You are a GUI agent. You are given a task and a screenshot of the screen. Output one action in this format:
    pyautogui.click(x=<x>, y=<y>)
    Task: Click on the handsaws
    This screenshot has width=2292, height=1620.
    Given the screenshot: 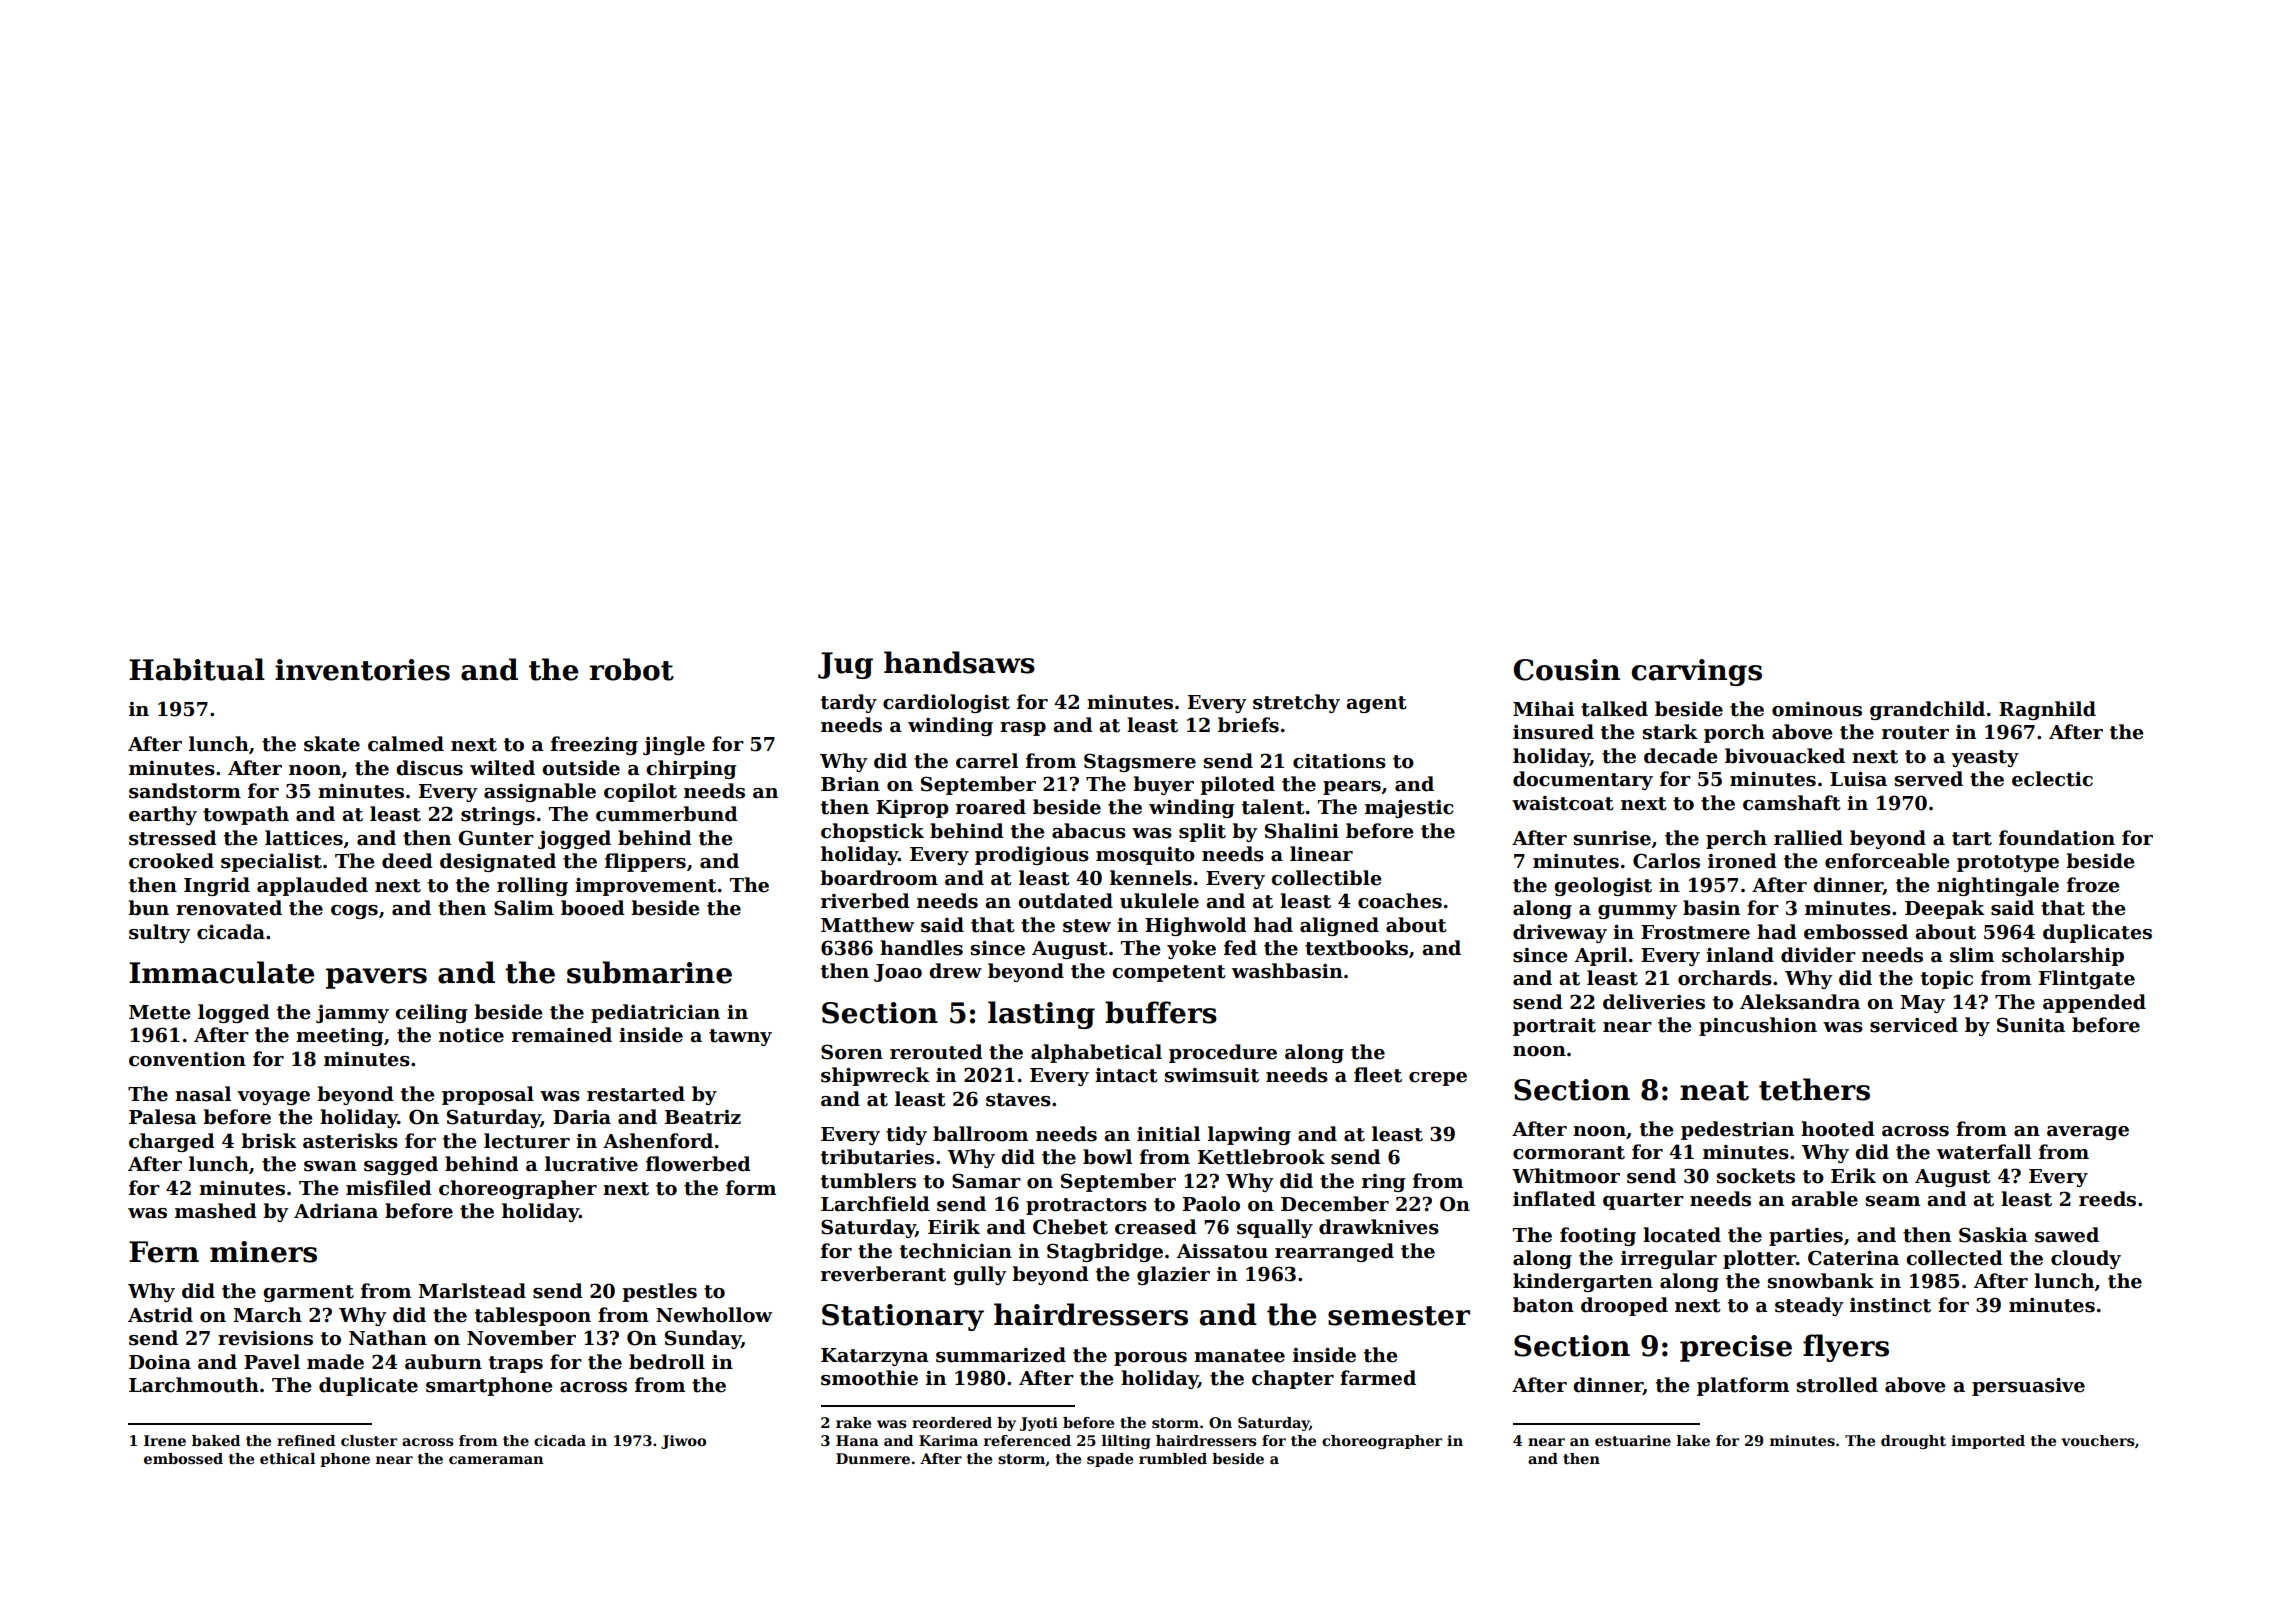 What is the action you would take?
    pyautogui.click(x=959, y=662)
